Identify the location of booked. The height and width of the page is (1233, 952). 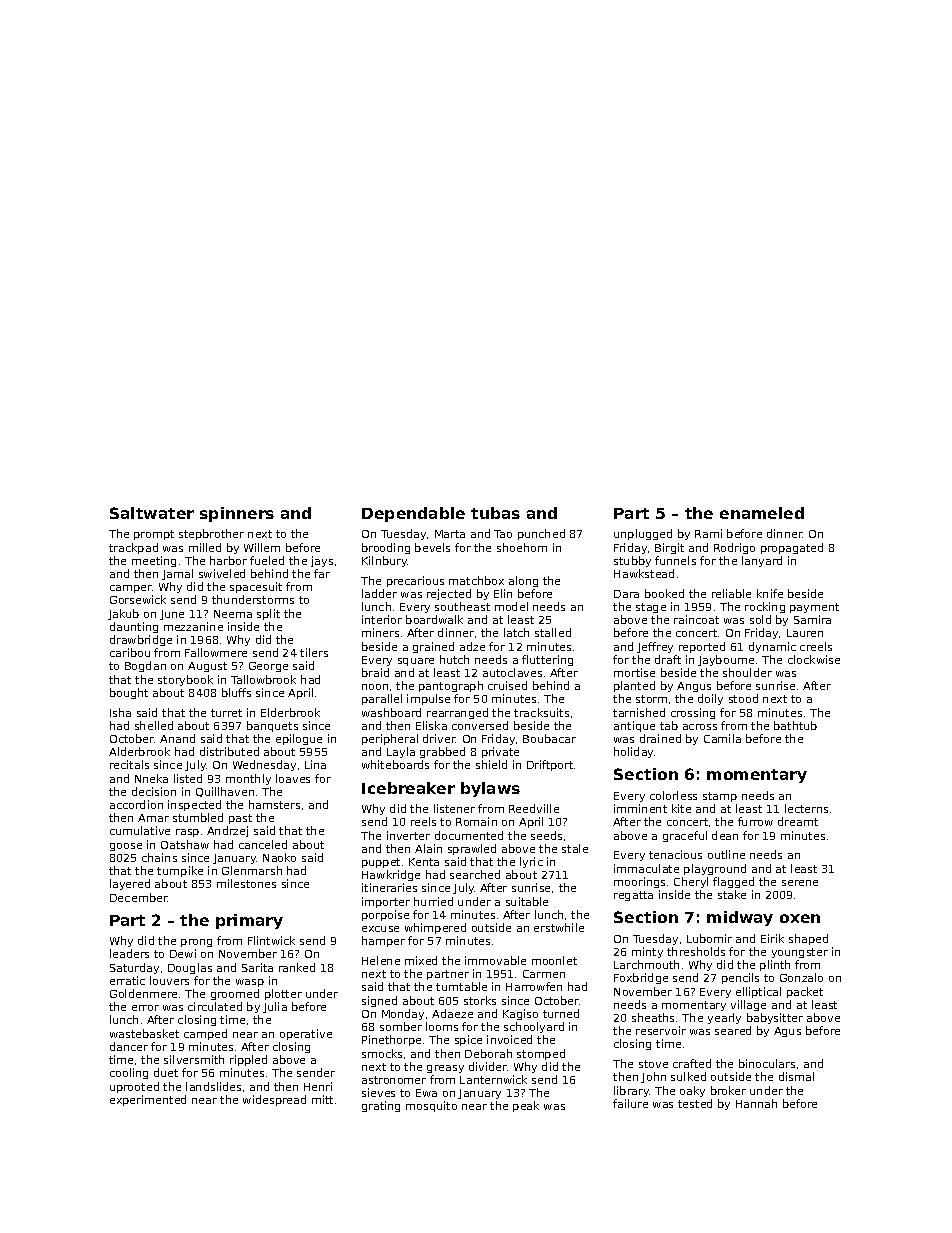
(664, 593).
